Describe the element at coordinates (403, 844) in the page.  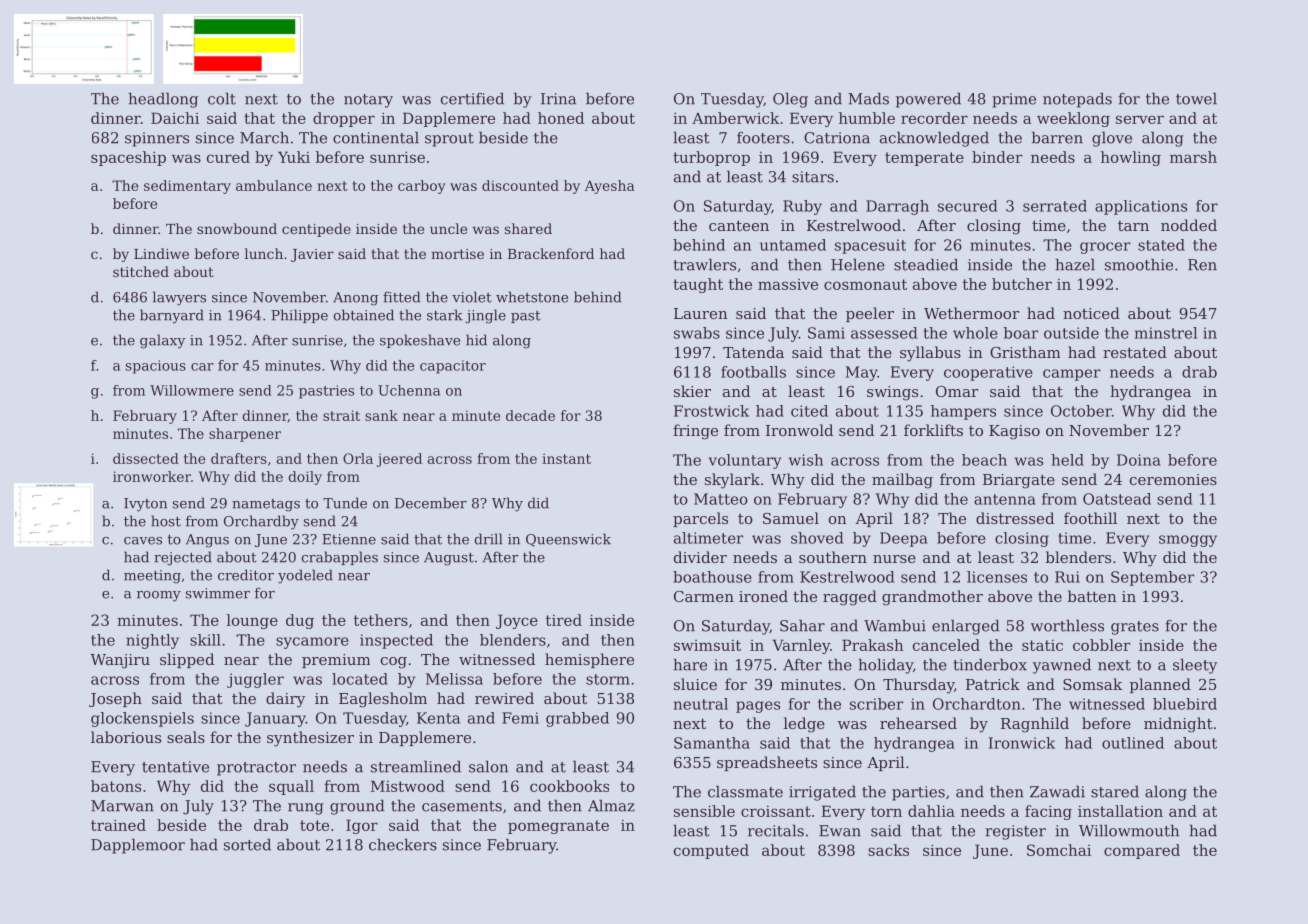
I see `checkers` at that location.
